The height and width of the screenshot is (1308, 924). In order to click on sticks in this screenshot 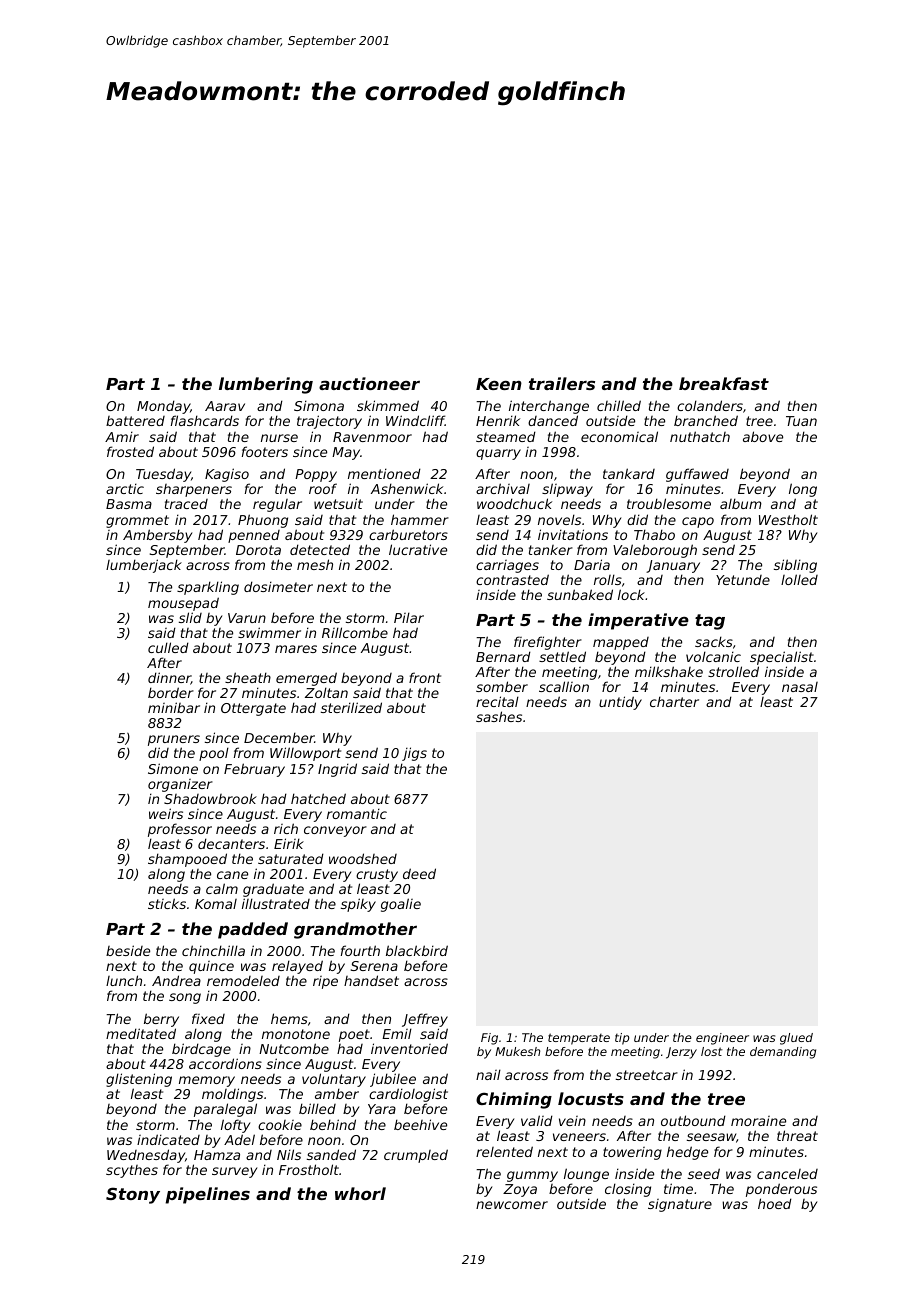, I will do `click(167, 903)`.
